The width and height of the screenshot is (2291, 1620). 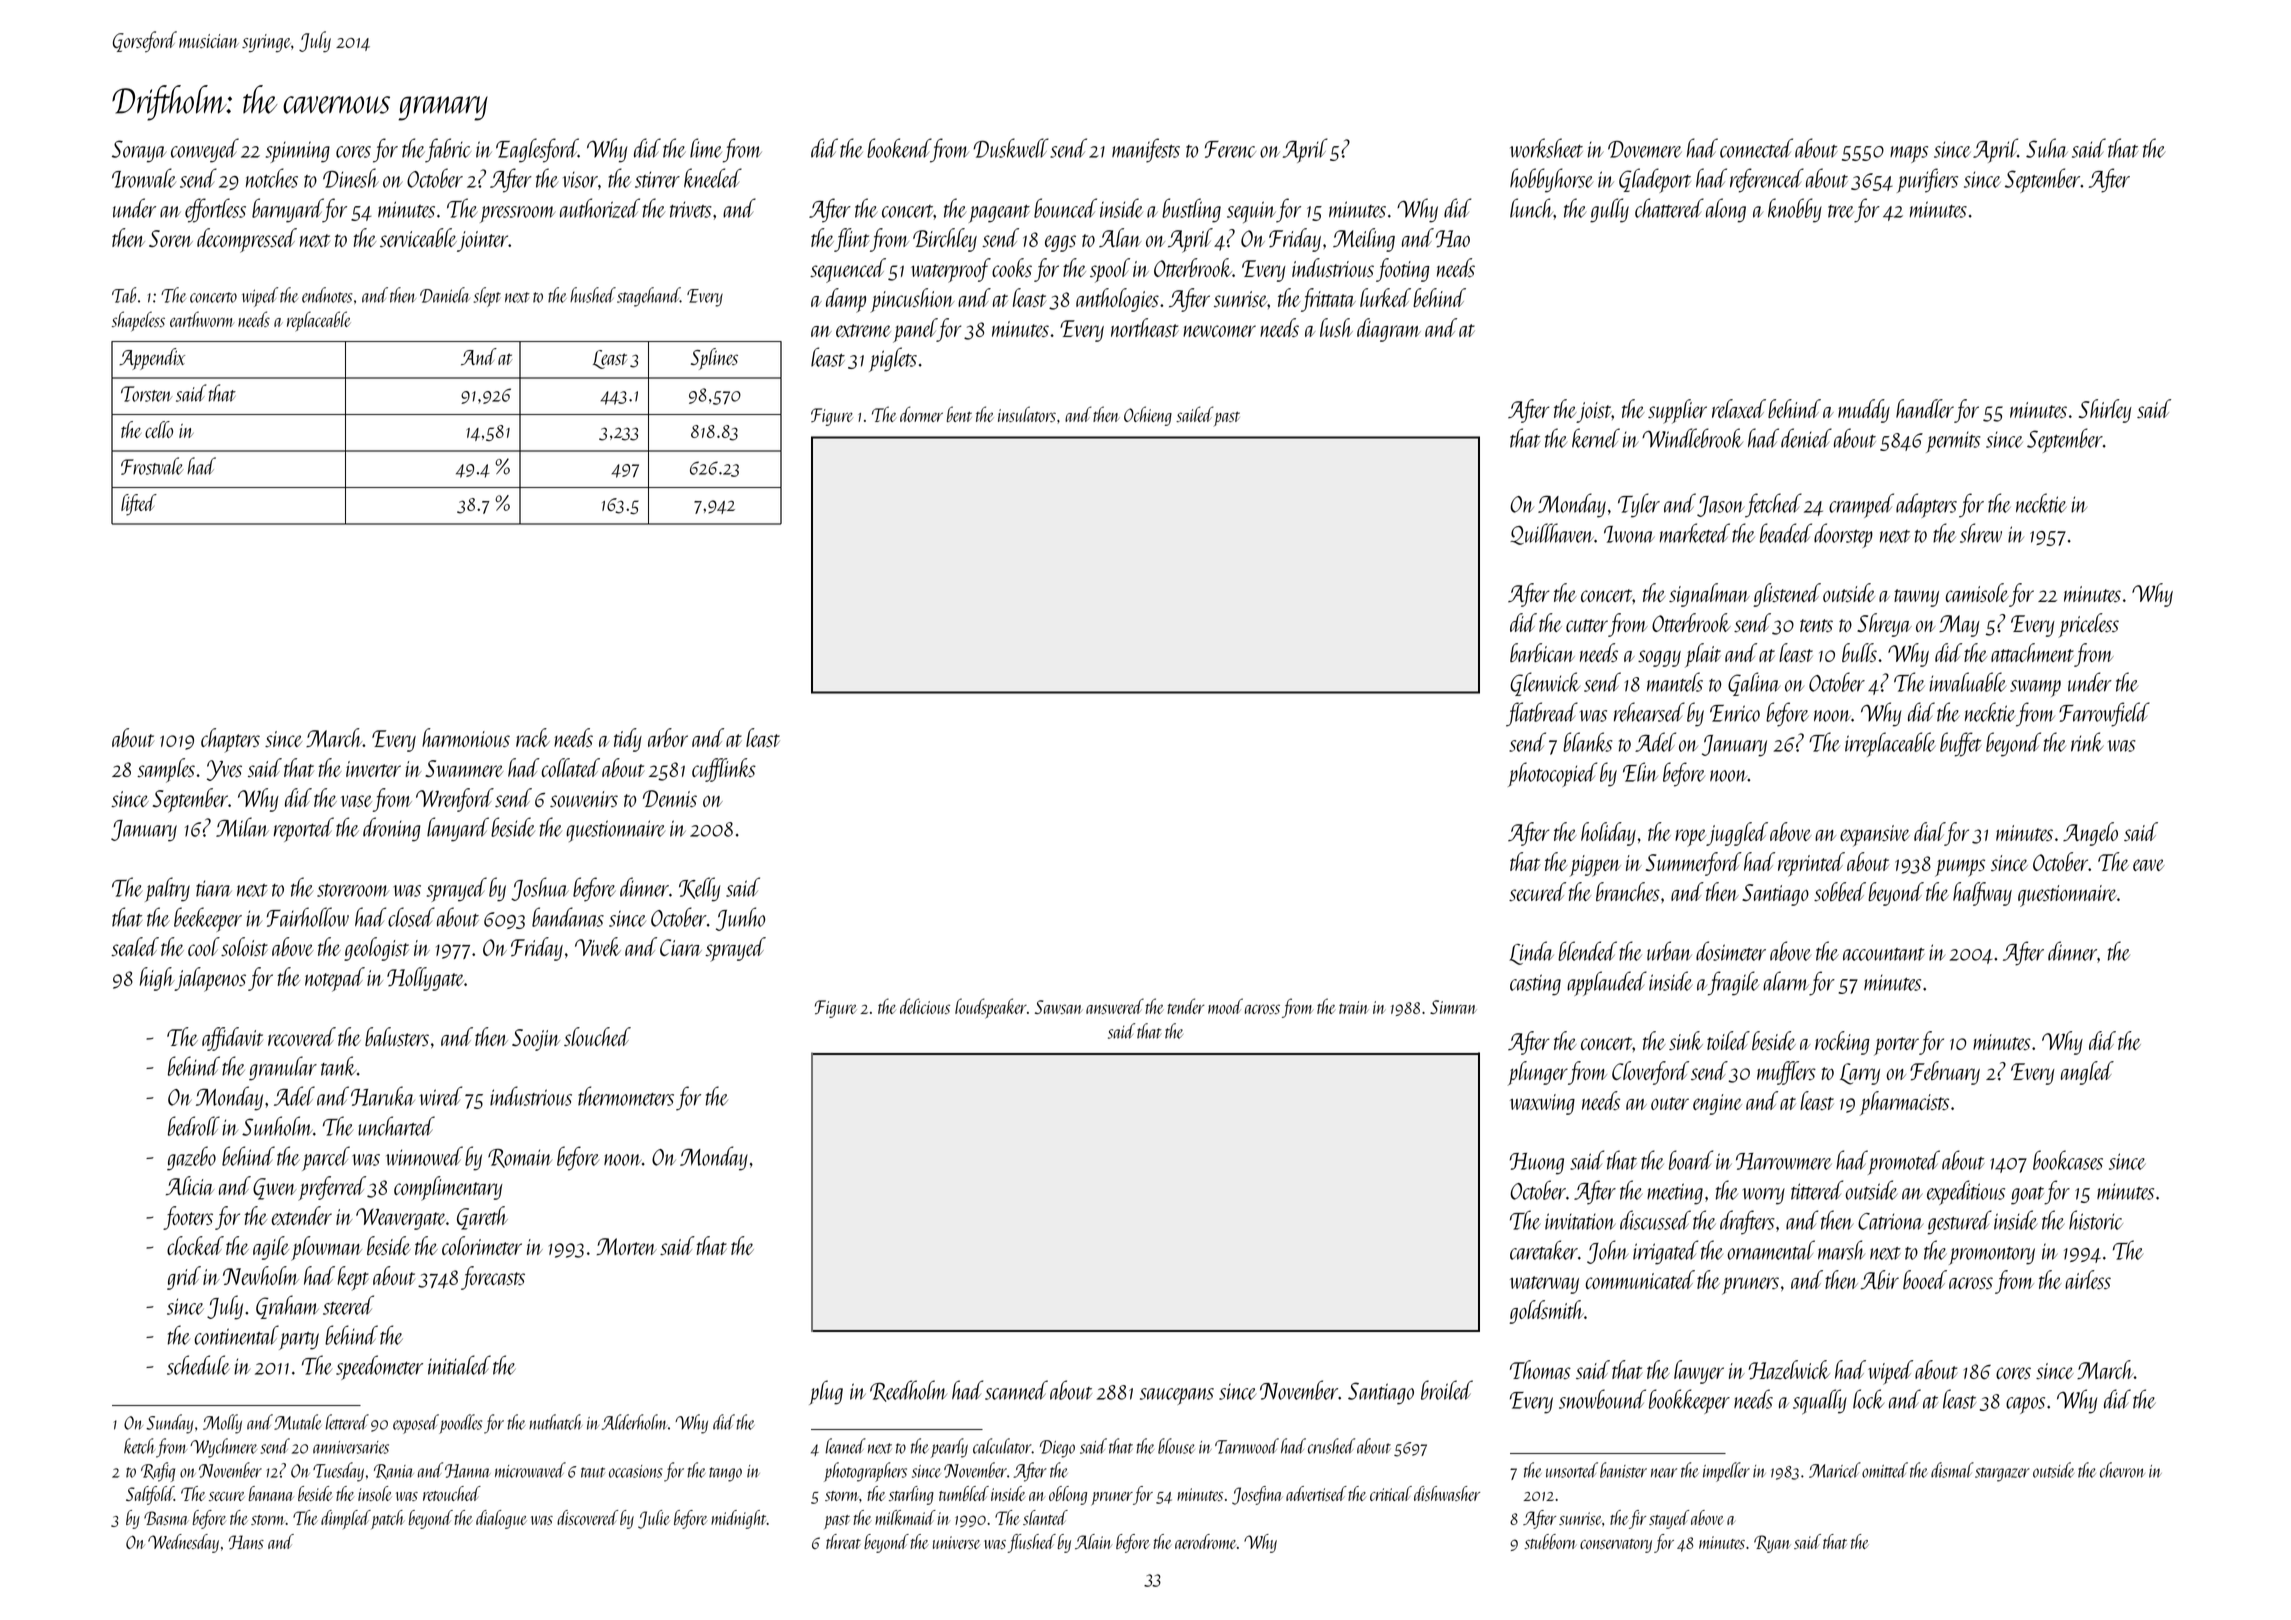 I want to click on flatbread, so click(x=1542, y=714).
